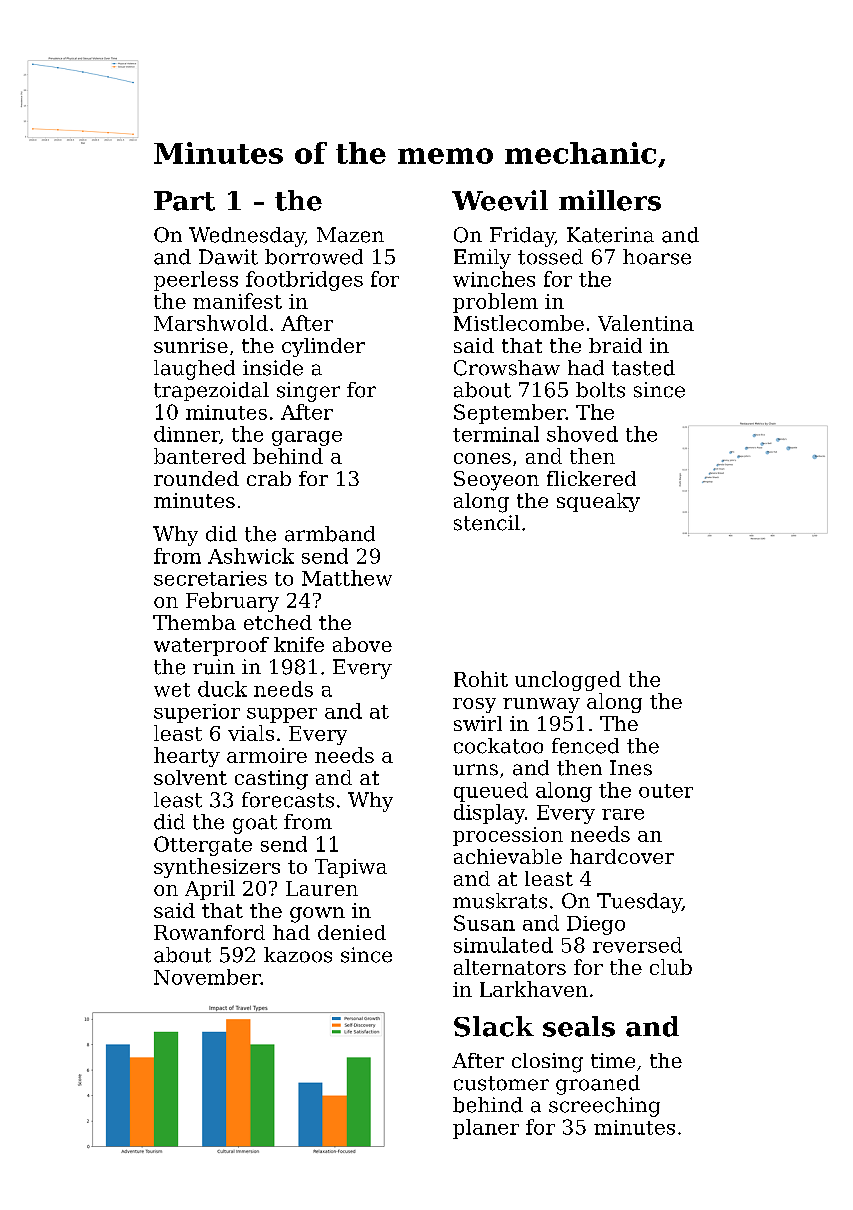  I want to click on terminal, so click(496, 434).
